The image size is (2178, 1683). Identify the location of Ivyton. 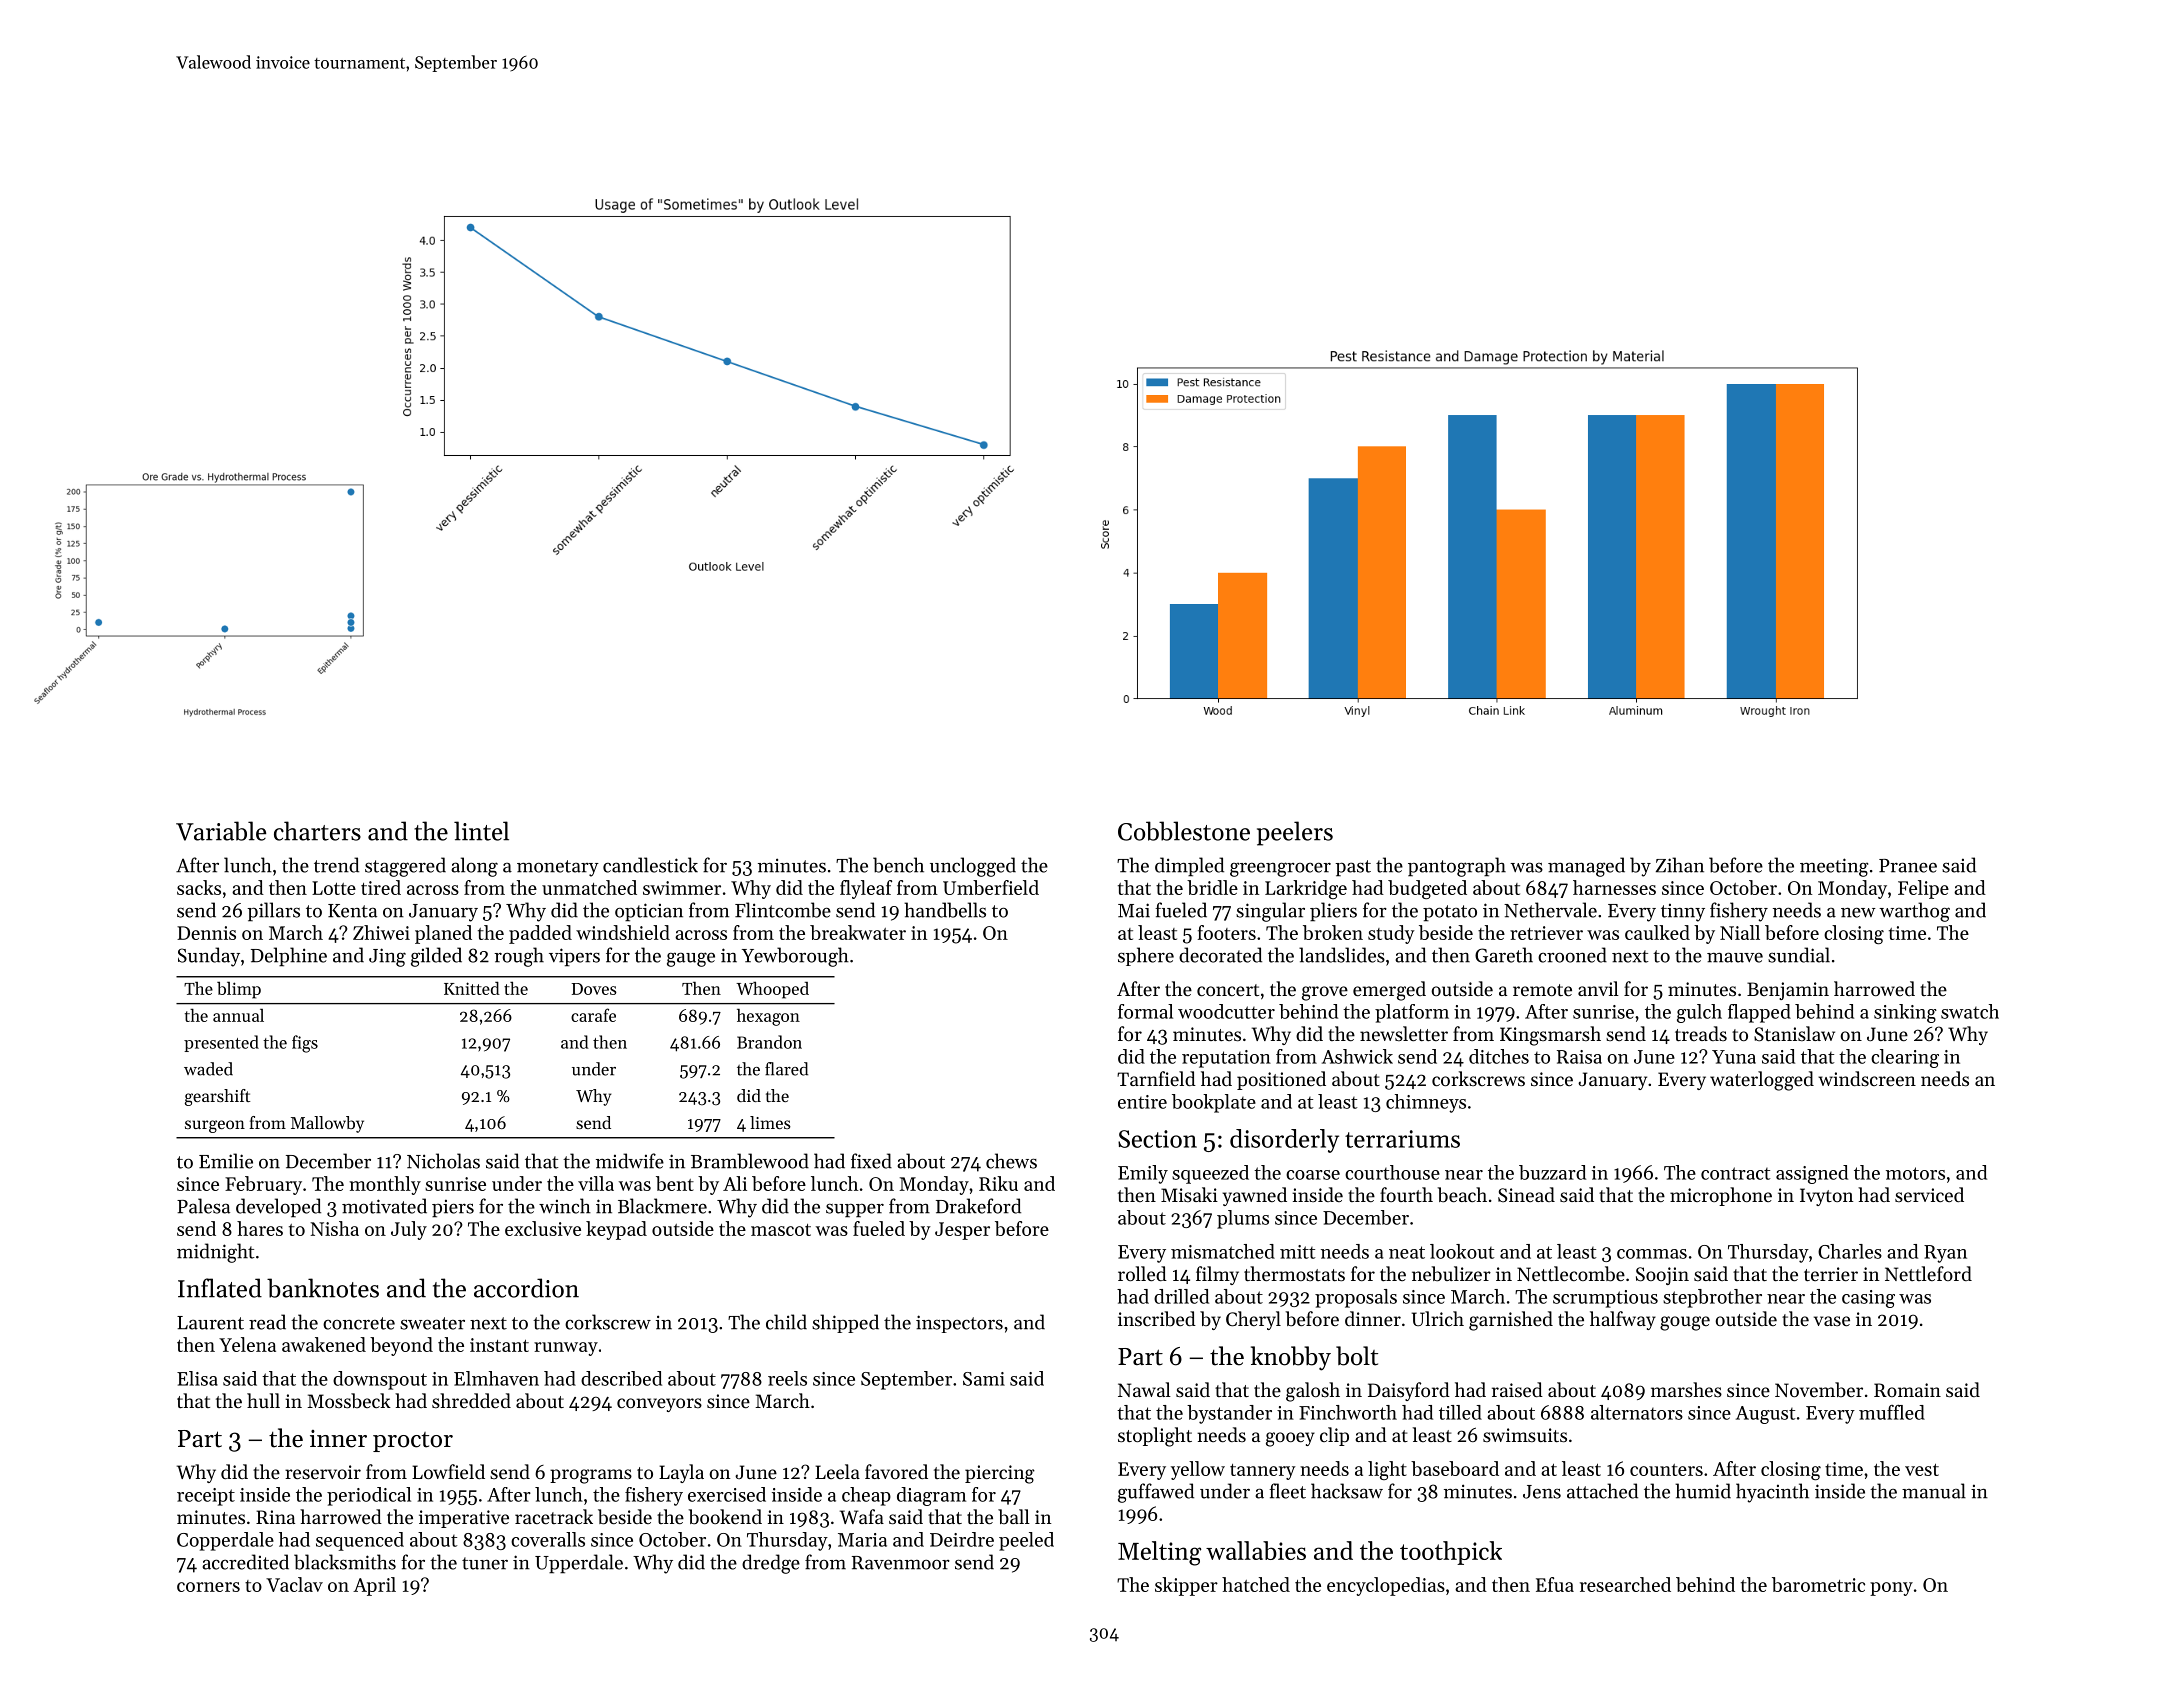
(1826, 1197).
